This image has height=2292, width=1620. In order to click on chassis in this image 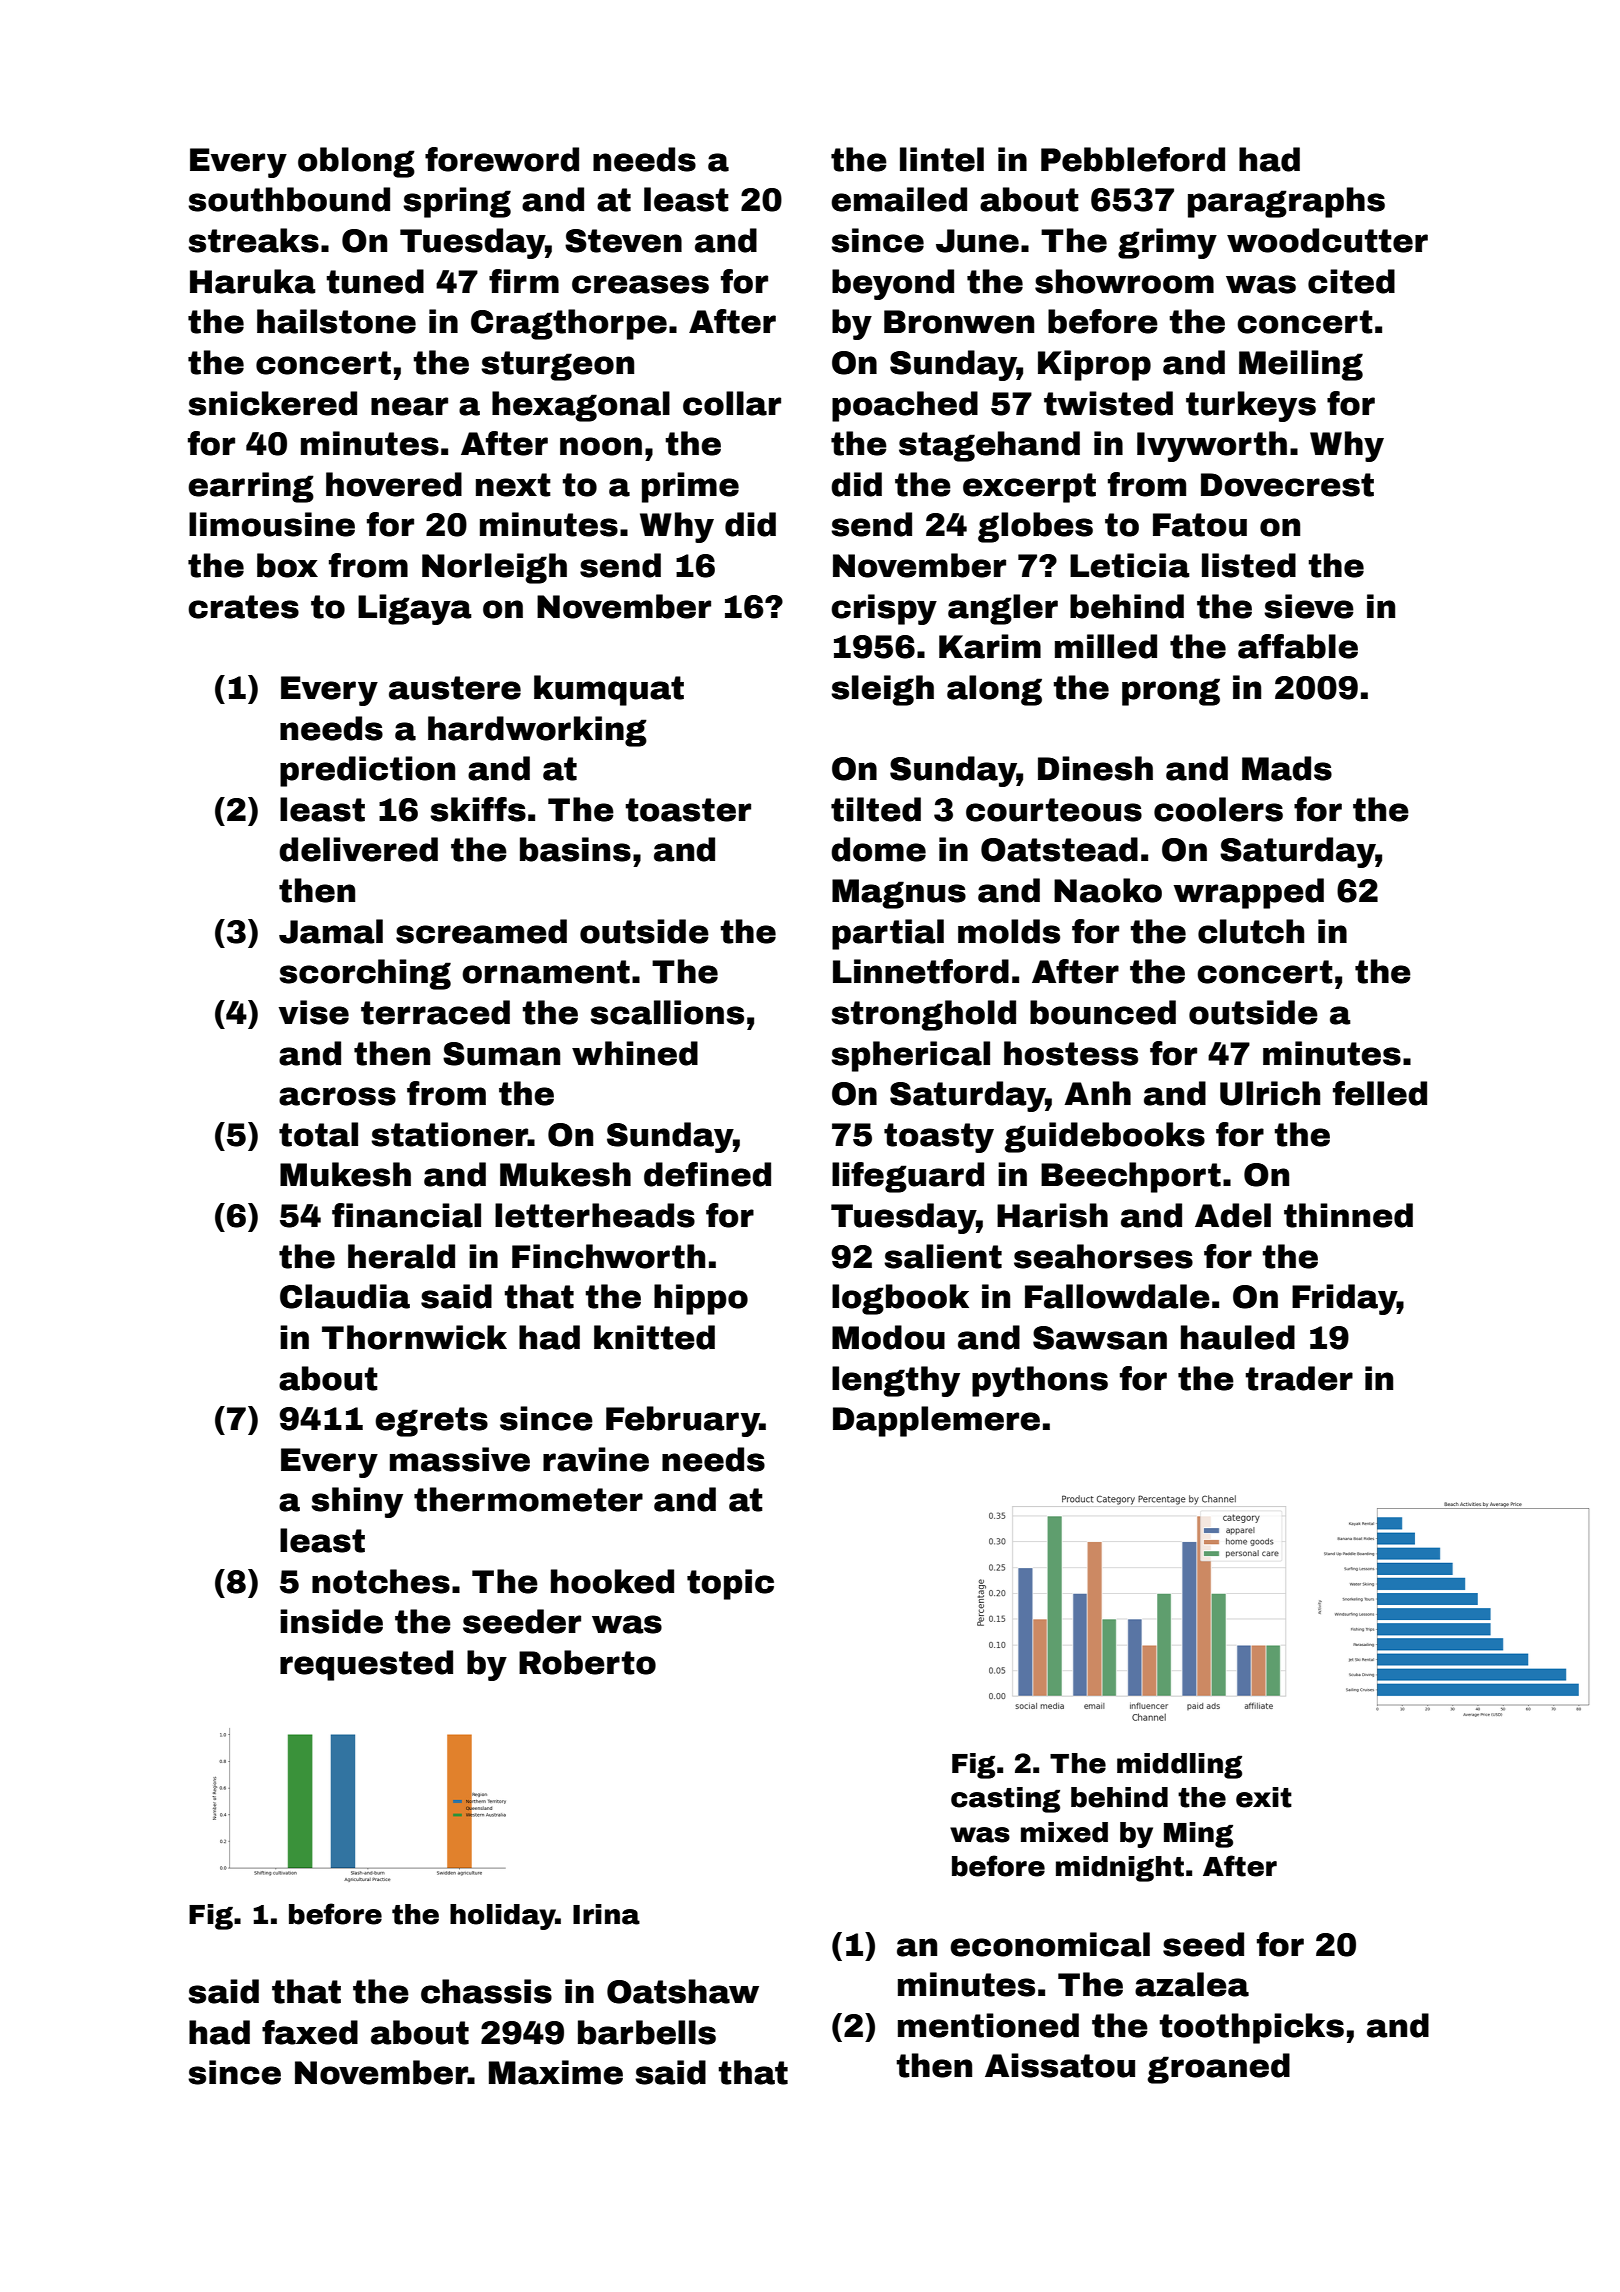, I will do `click(486, 1991)`.
